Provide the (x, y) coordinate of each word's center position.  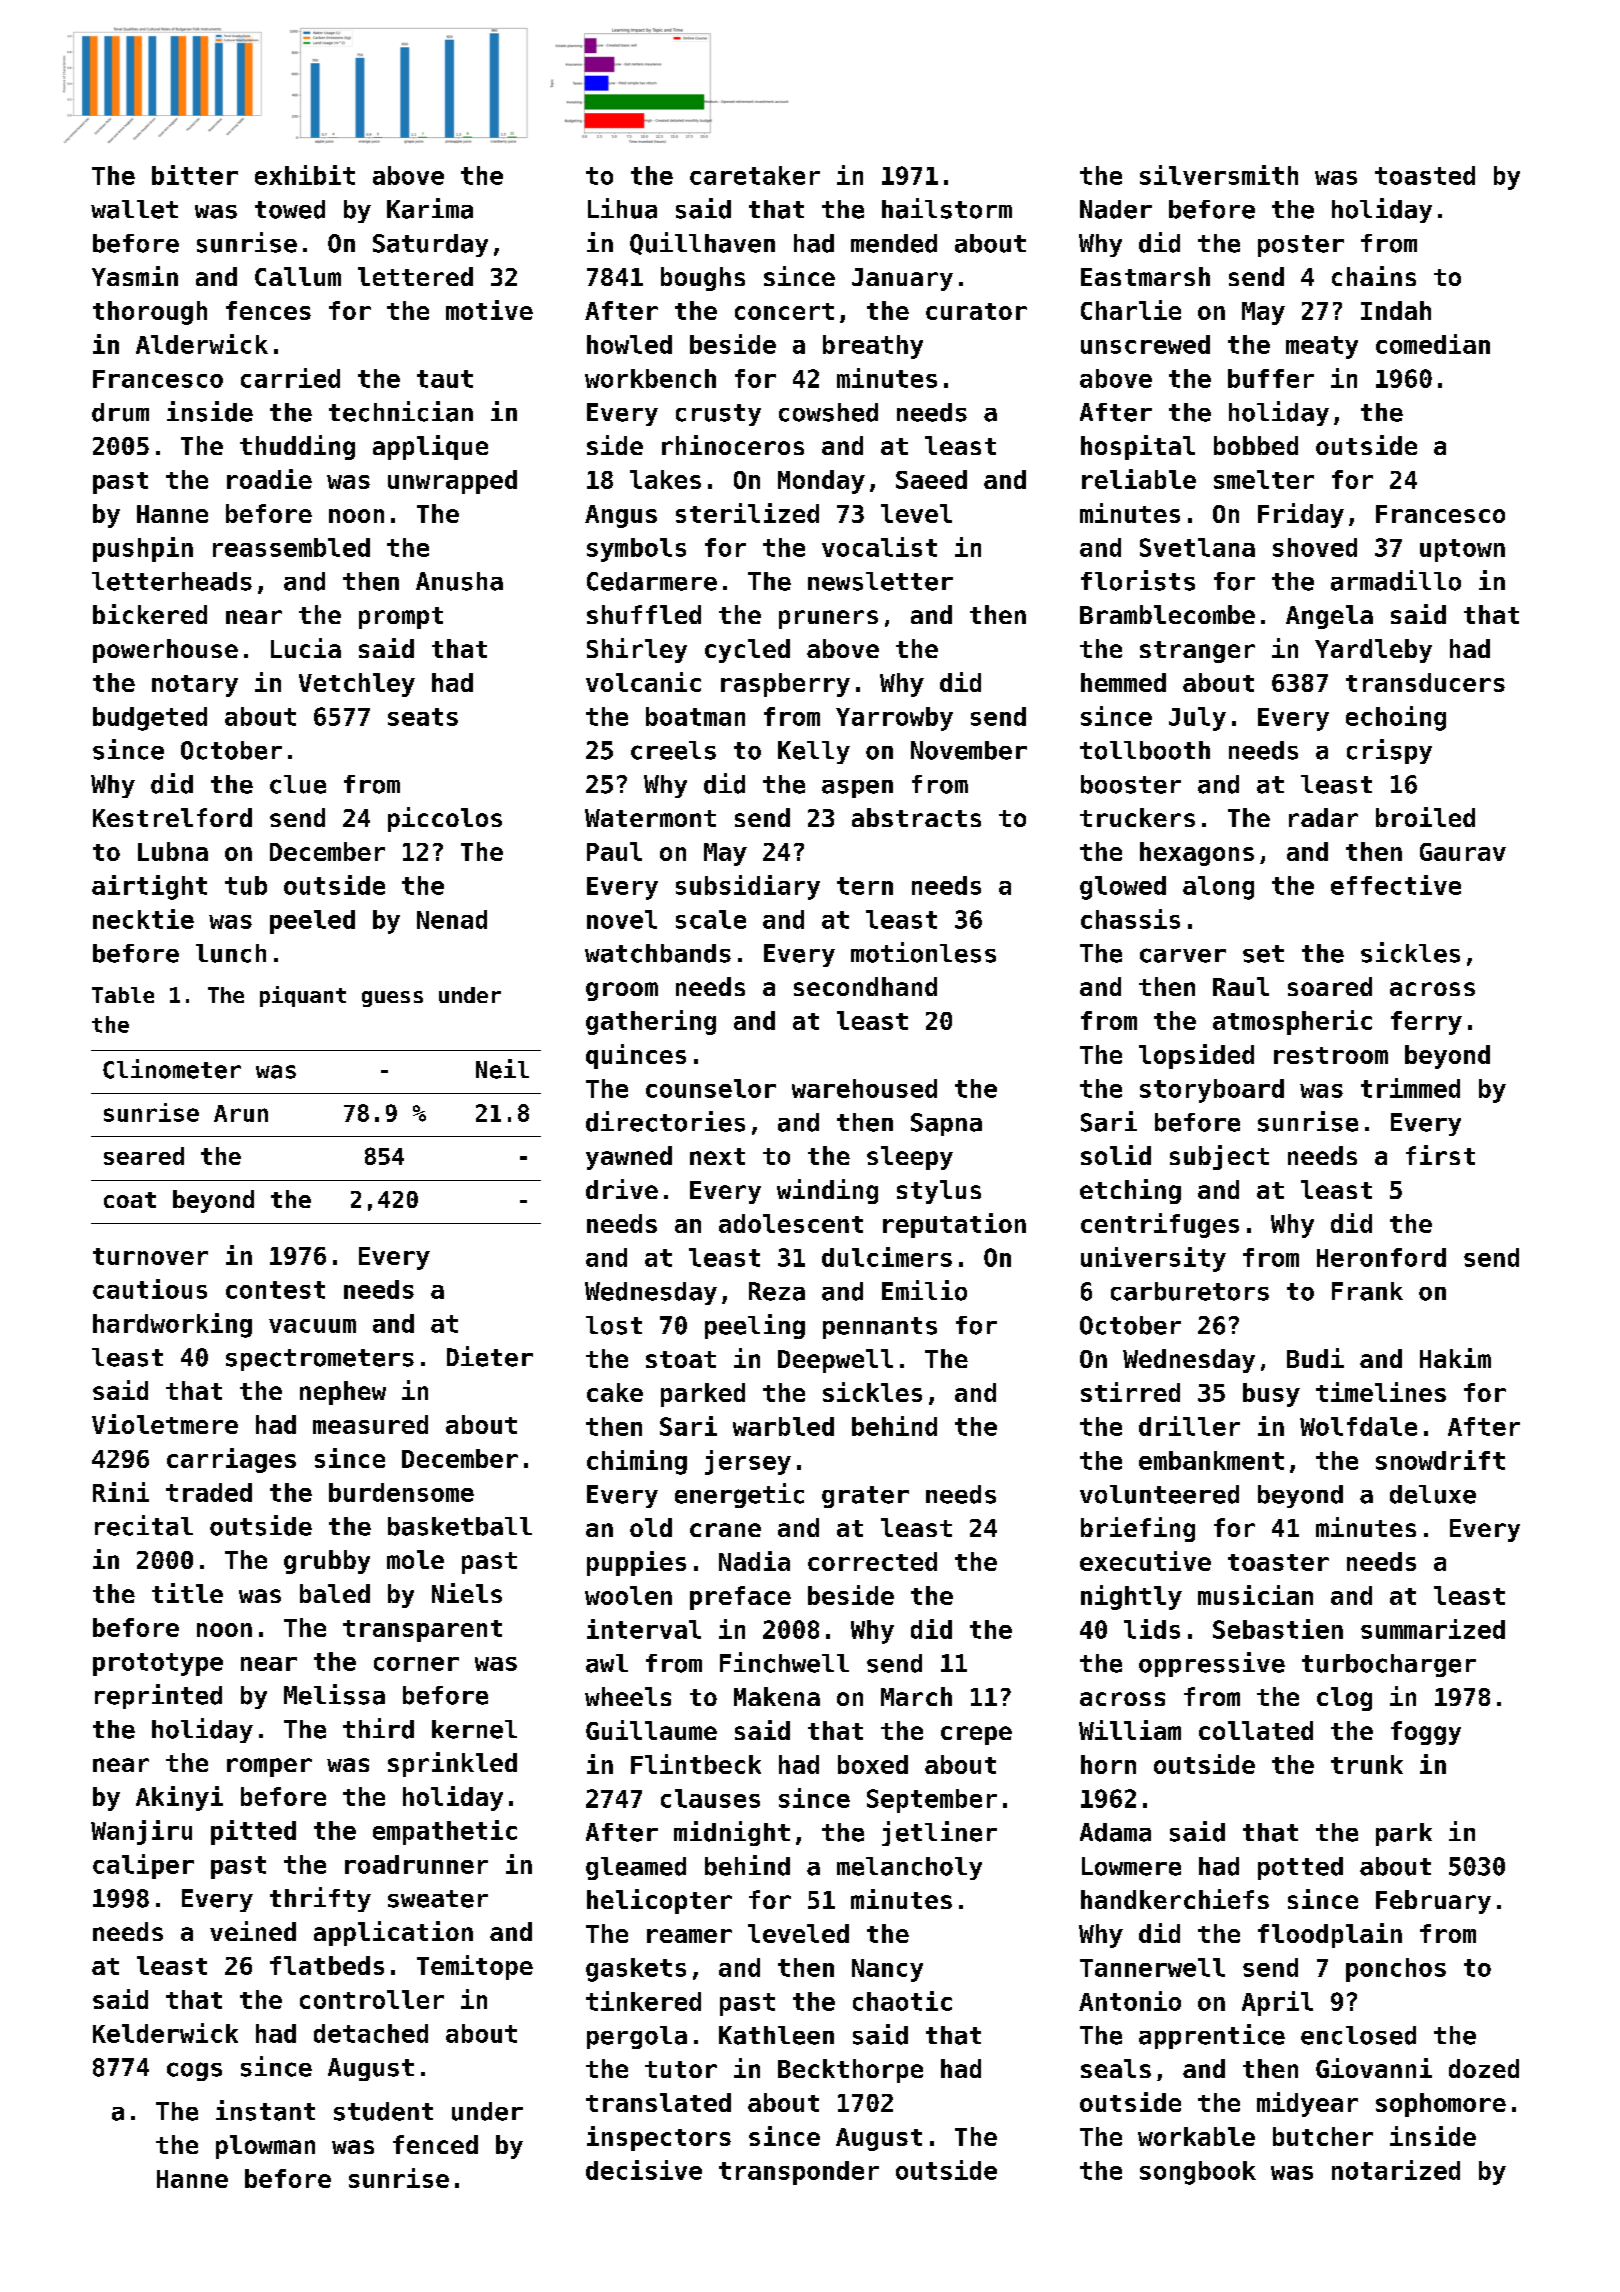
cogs (194, 2071)
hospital (1138, 447)
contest (275, 1290)
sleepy (910, 1158)
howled (629, 344)
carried (290, 378)
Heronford (1381, 1257)
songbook (1198, 2173)
